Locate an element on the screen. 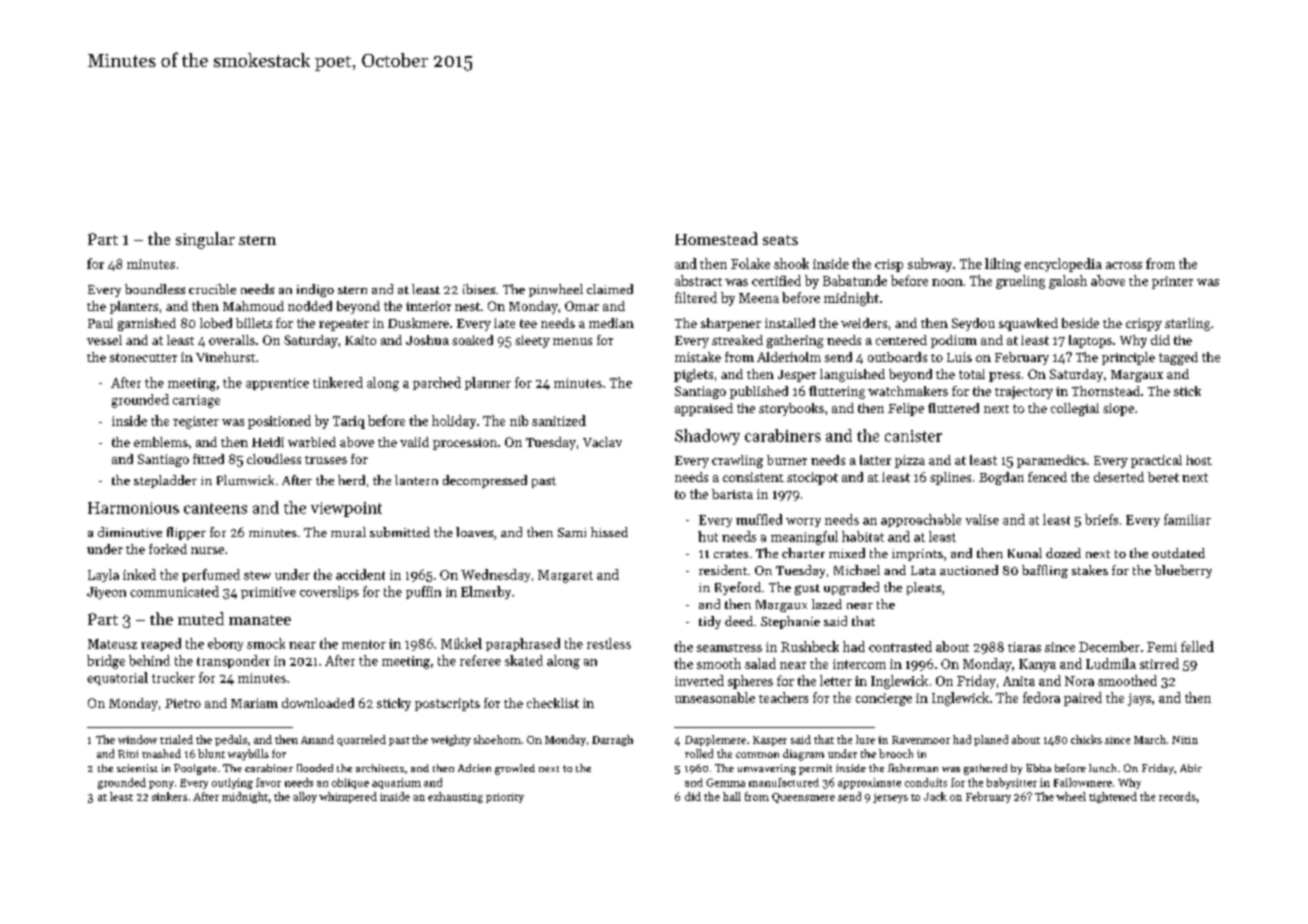 Image resolution: width=1308 pixels, height=924 pixels. stakes is located at coordinates (1090, 570).
